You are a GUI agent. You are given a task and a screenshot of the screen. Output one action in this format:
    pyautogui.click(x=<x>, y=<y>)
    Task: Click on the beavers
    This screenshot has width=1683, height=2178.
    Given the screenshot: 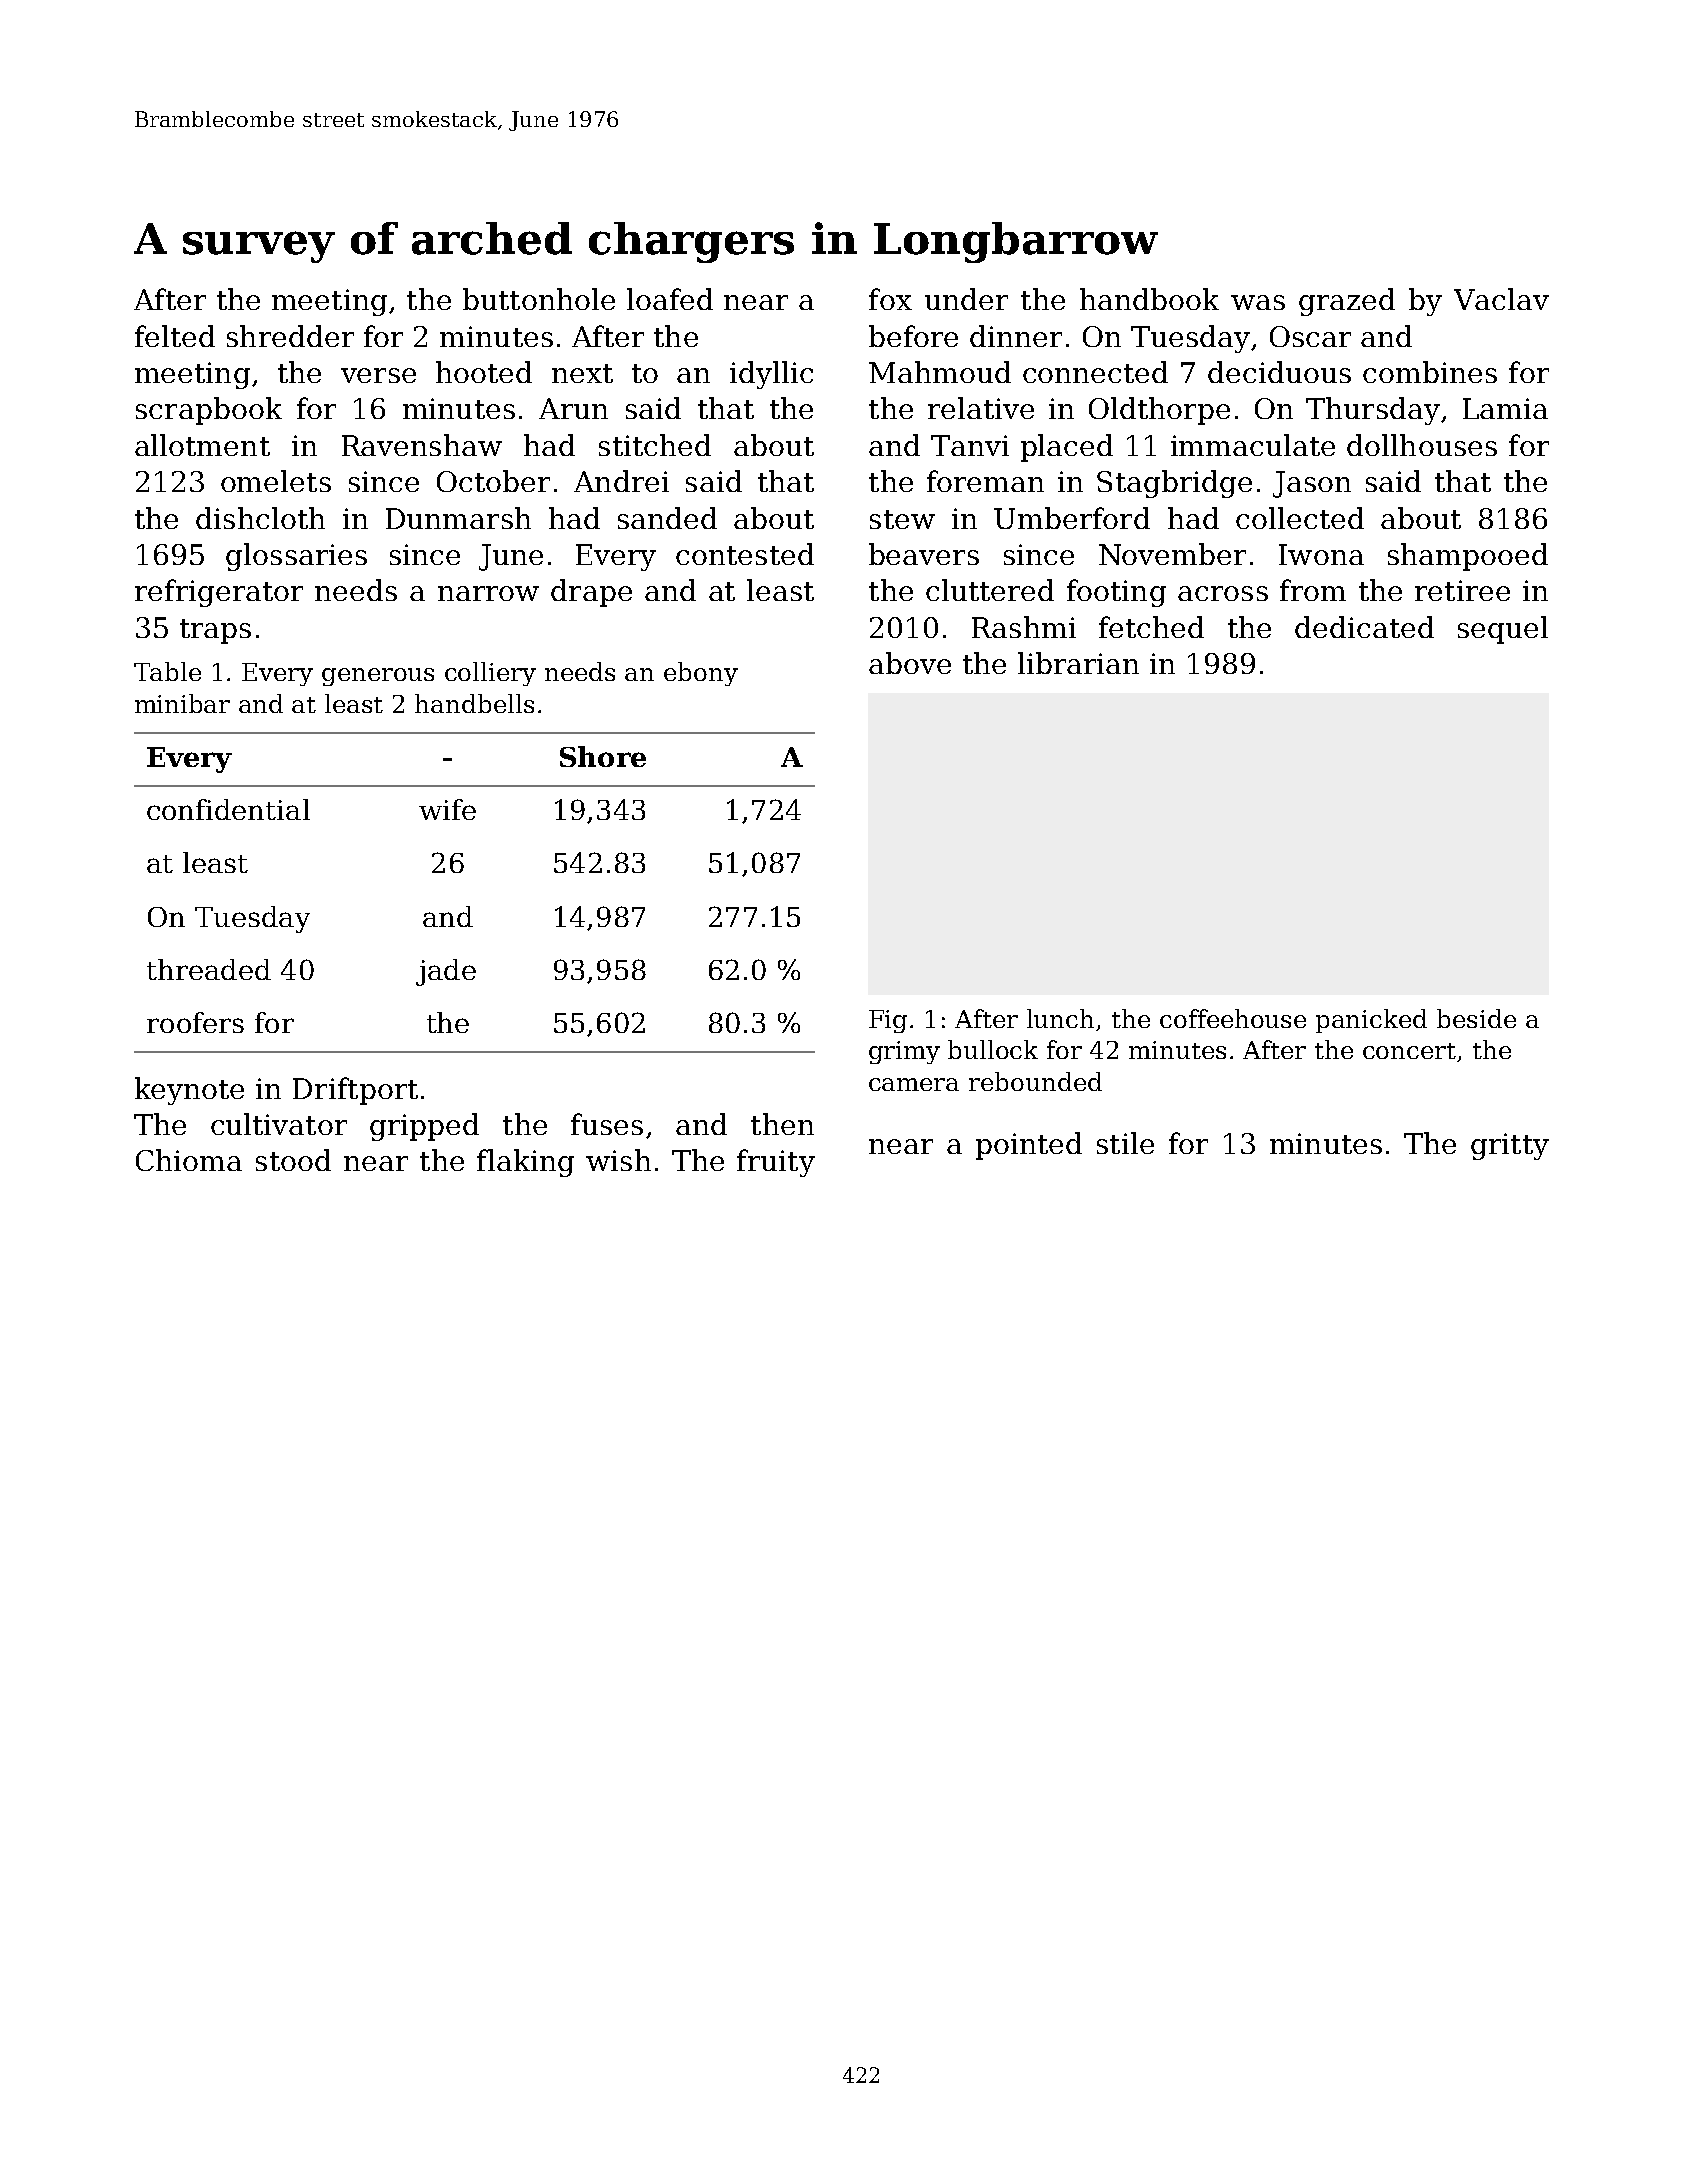 What is the action you would take?
    pyautogui.click(x=924, y=554)
